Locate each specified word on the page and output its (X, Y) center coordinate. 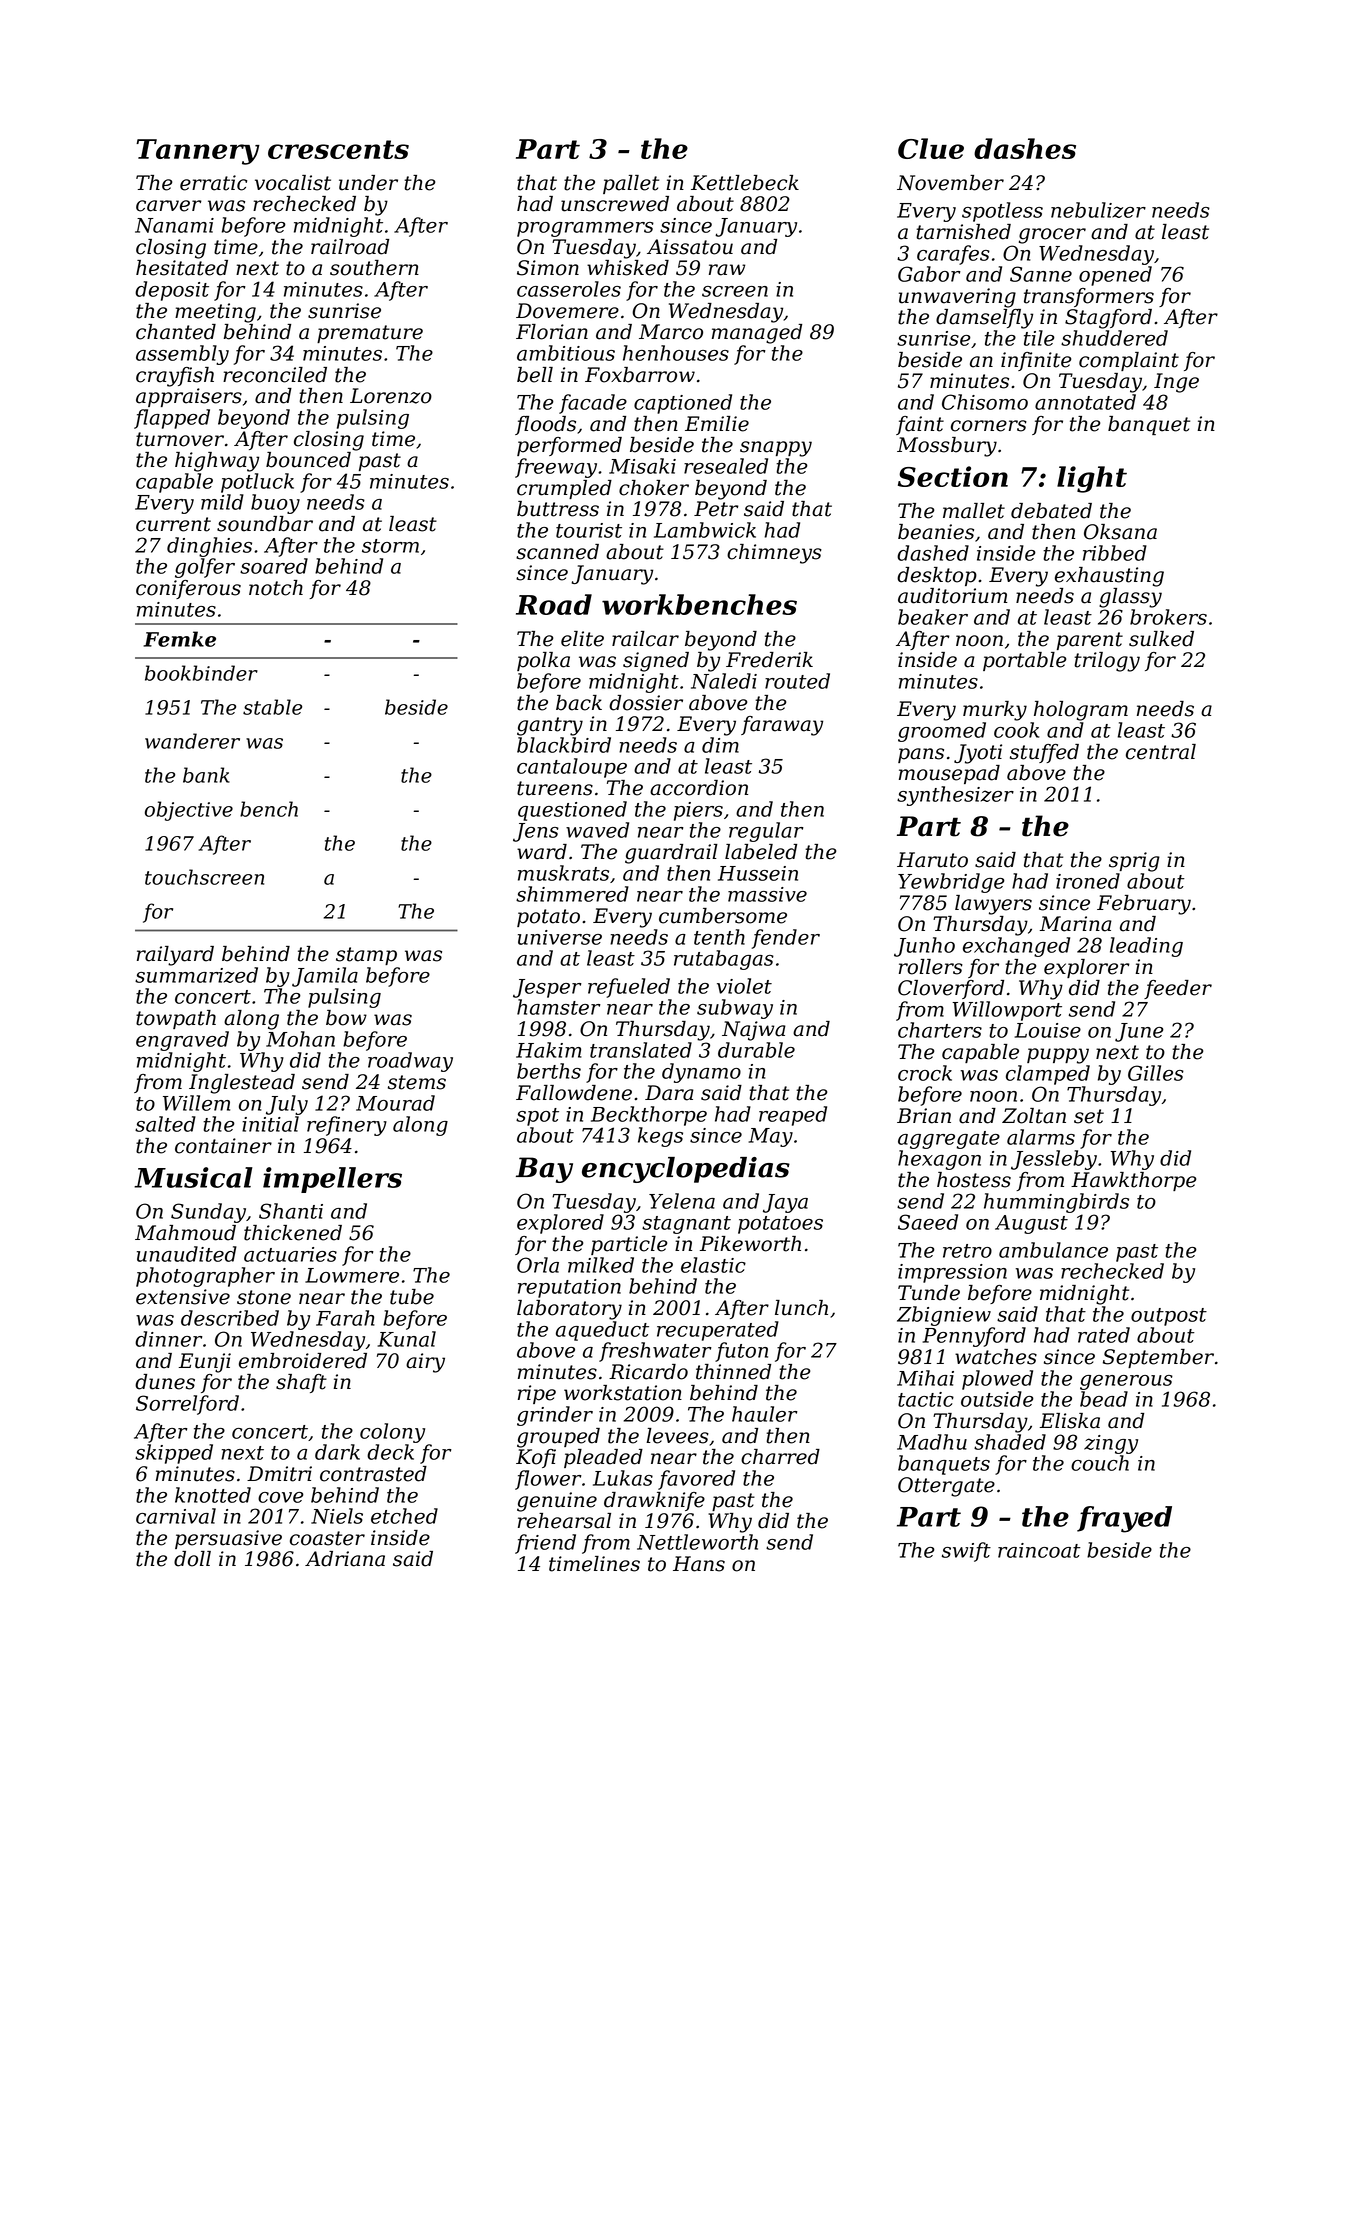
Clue (931, 148)
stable (272, 707)
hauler (765, 1414)
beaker (933, 617)
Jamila (325, 977)
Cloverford (951, 989)
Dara (669, 1093)
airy (425, 1363)
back (579, 703)
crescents (338, 149)
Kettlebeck (745, 183)
